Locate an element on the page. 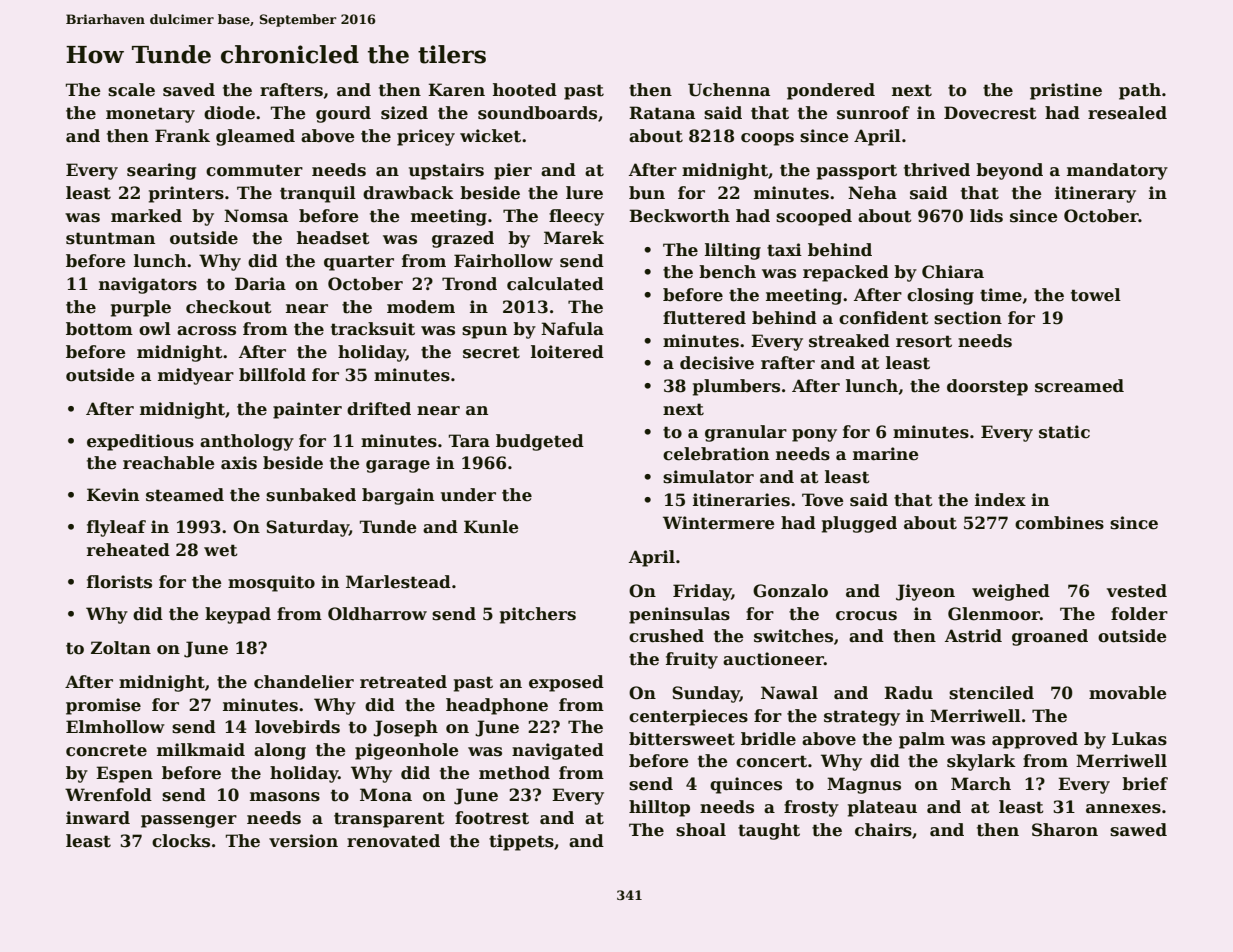 This image has height=952, width=1233. bun is located at coordinates (647, 193).
